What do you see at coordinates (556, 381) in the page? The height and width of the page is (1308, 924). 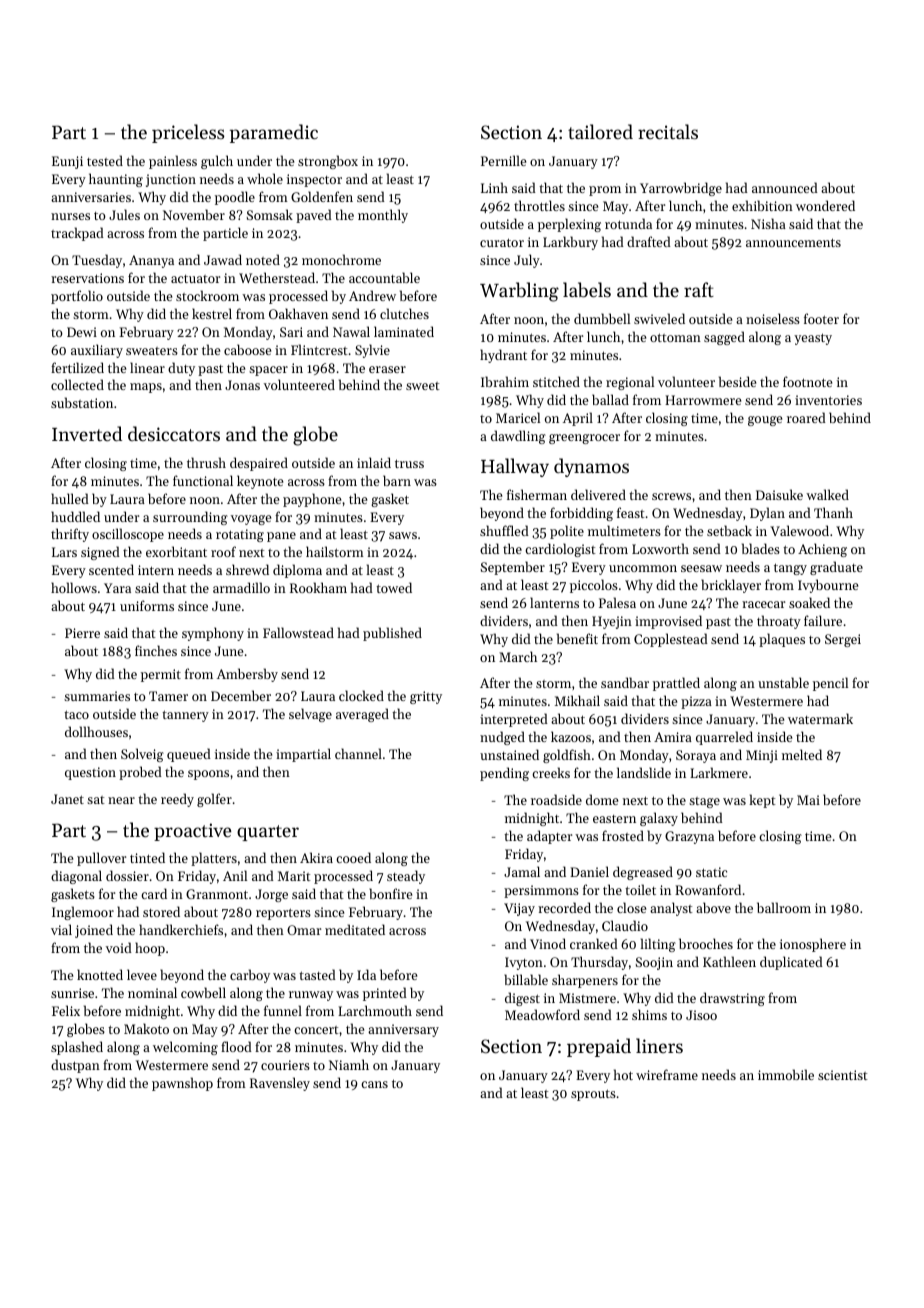 I see `stitched` at bounding box center [556, 381].
